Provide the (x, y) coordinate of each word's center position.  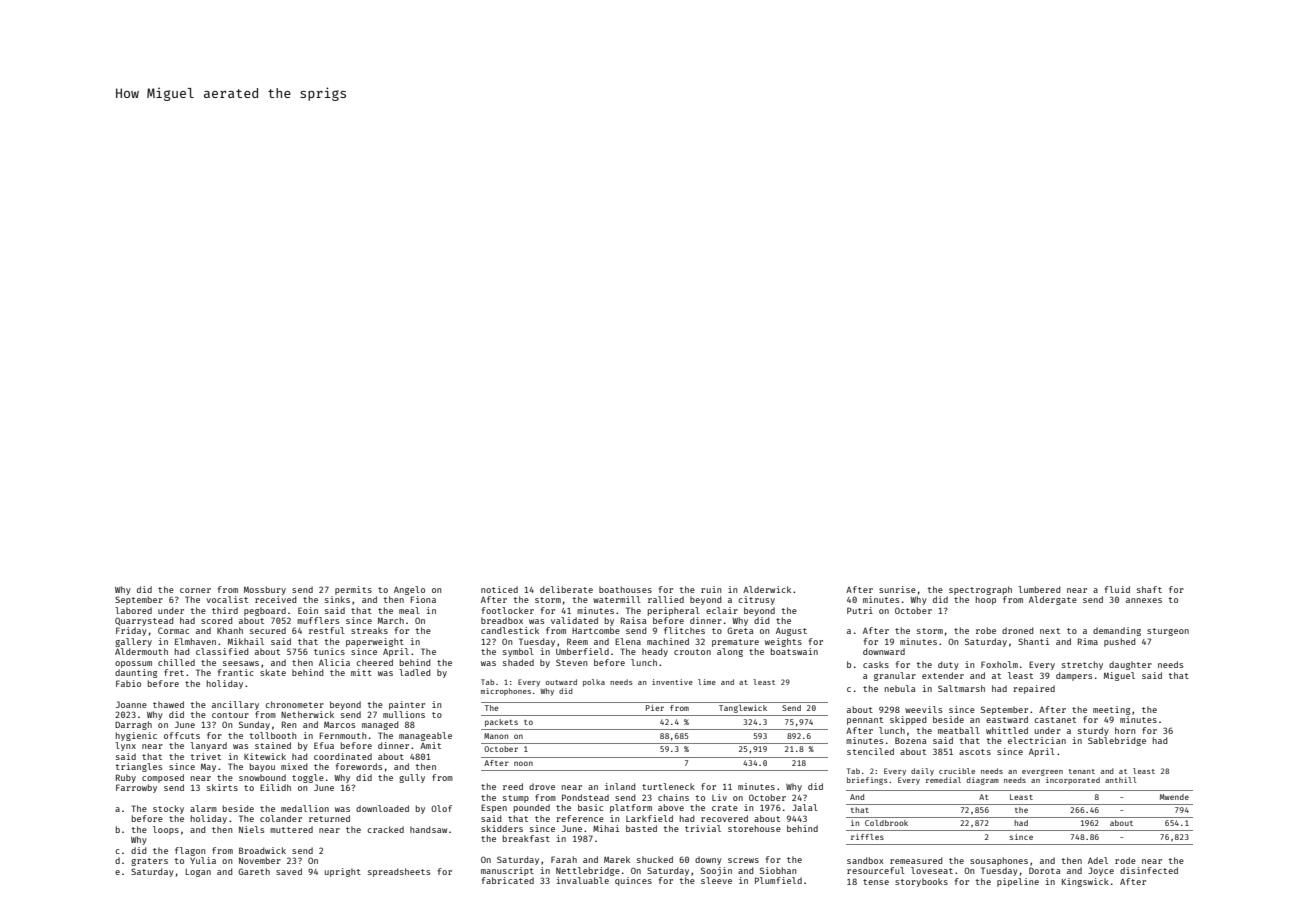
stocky (168, 809)
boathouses (625, 589)
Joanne (131, 704)
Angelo (409, 590)
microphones (506, 692)
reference (580, 818)
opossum (133, 664)
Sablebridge (1117, 741)
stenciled (870, 751)
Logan (198, 873)
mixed (294, 766)
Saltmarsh (961, 688)
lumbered (1039, 589)
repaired (1034, 689)
